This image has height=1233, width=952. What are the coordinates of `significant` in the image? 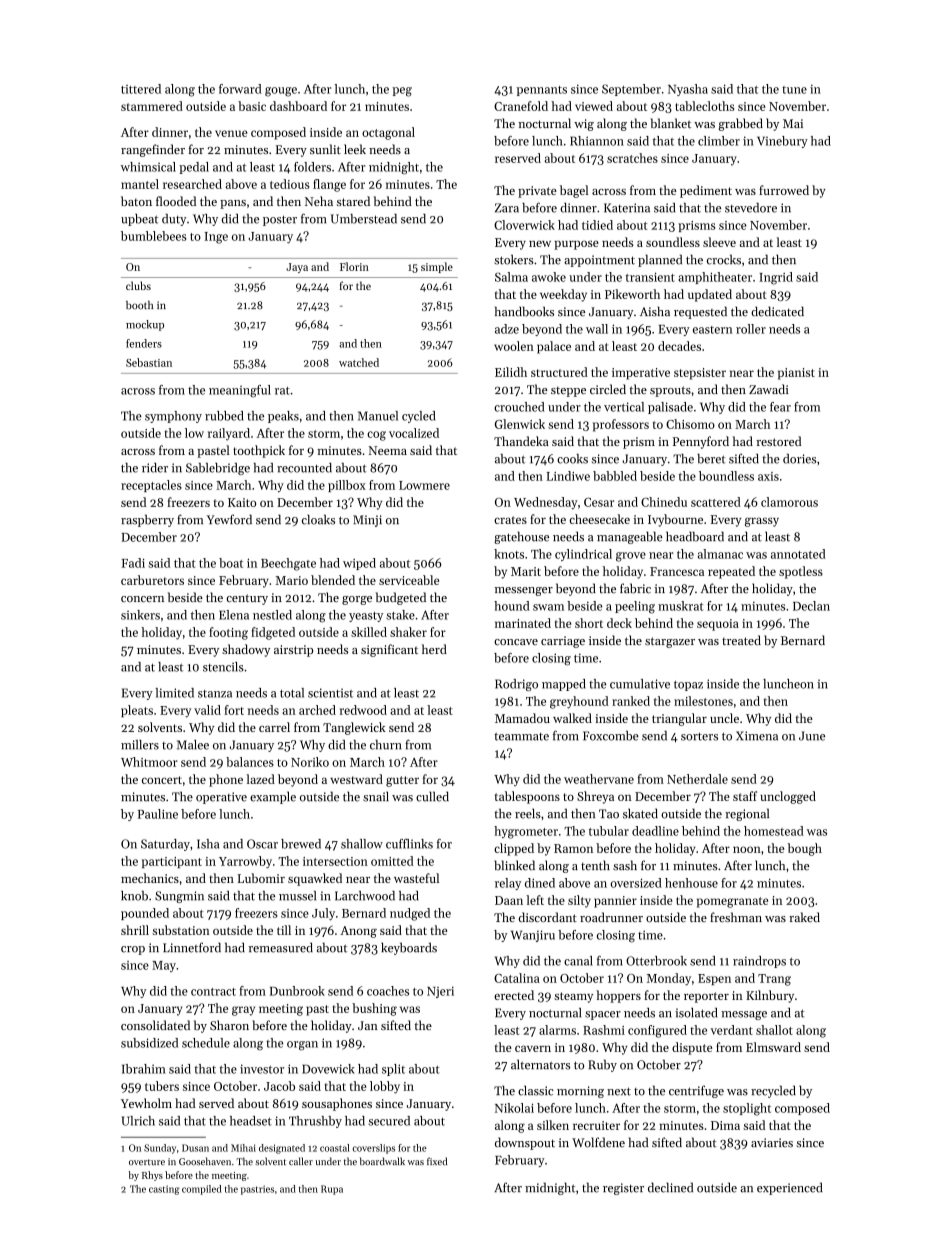 It's located at (389, 650).
